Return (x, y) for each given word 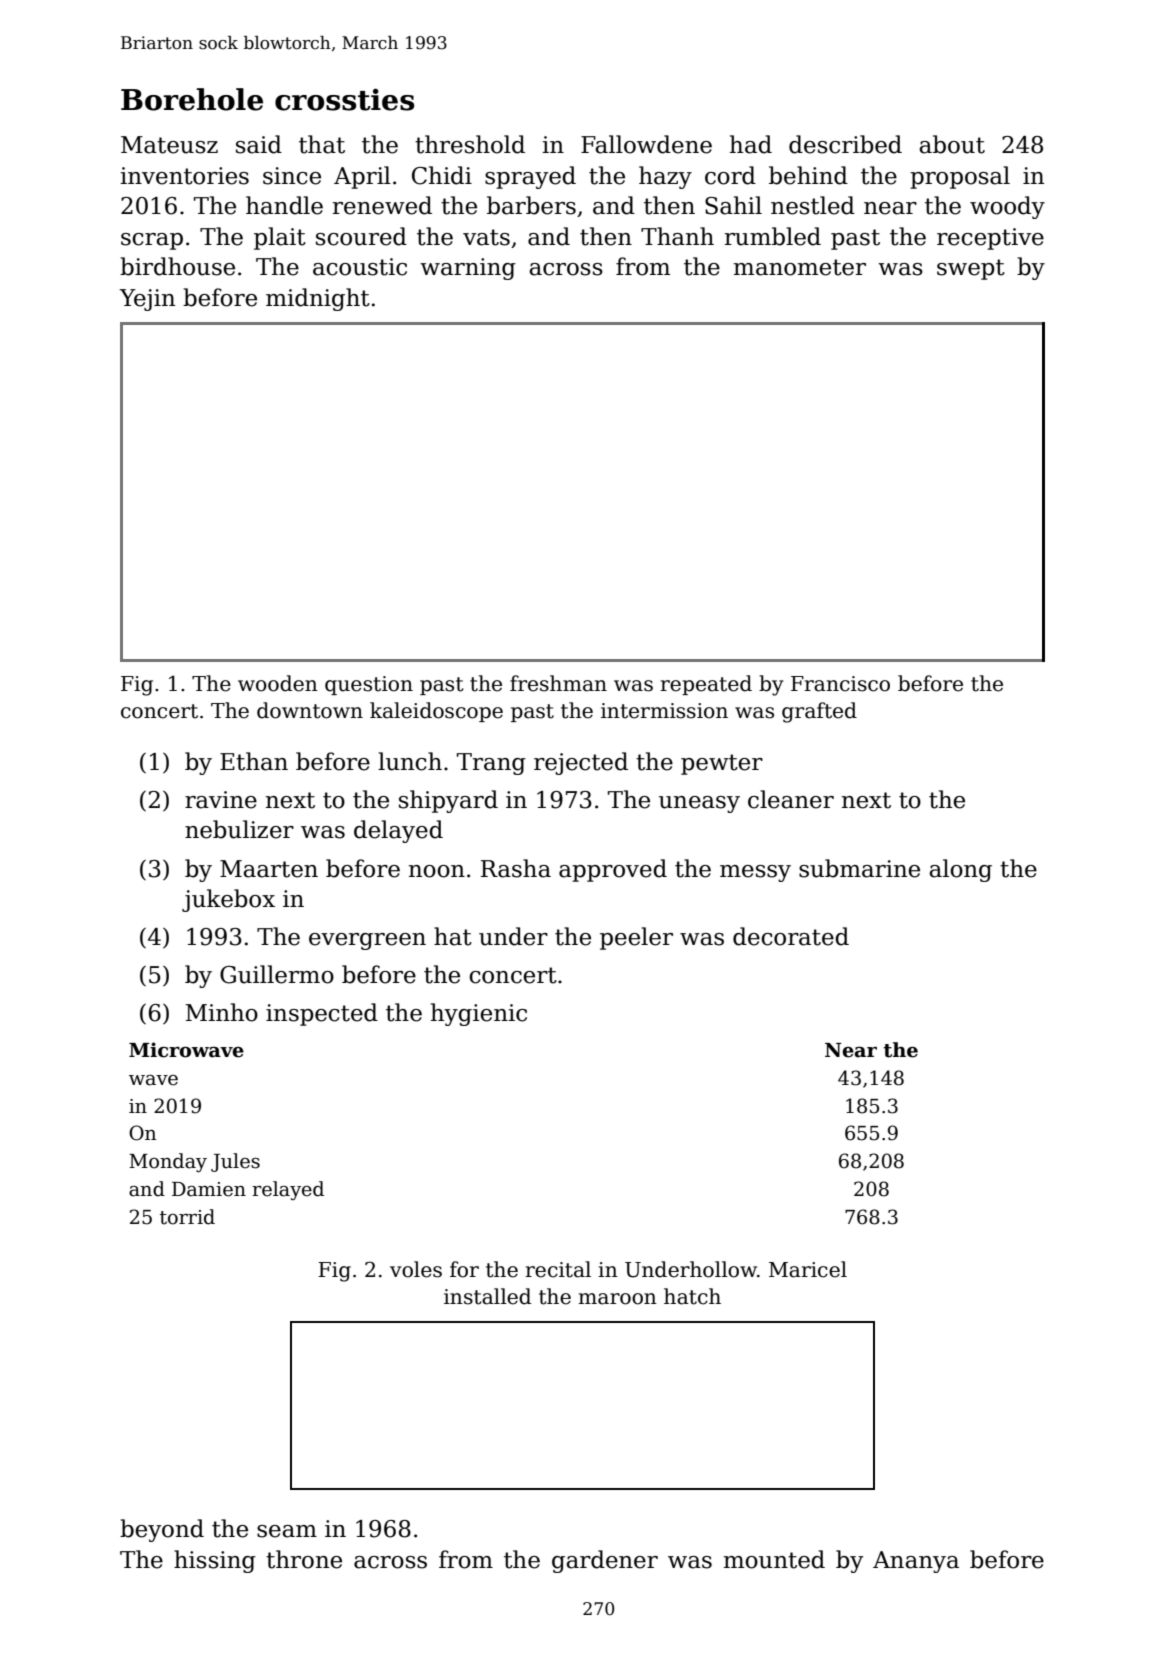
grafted (819, 712)
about (952, 144)
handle (284, 205)
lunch (410, 761)
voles (416, 1269)
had (751, 144)
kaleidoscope (436, 712)
